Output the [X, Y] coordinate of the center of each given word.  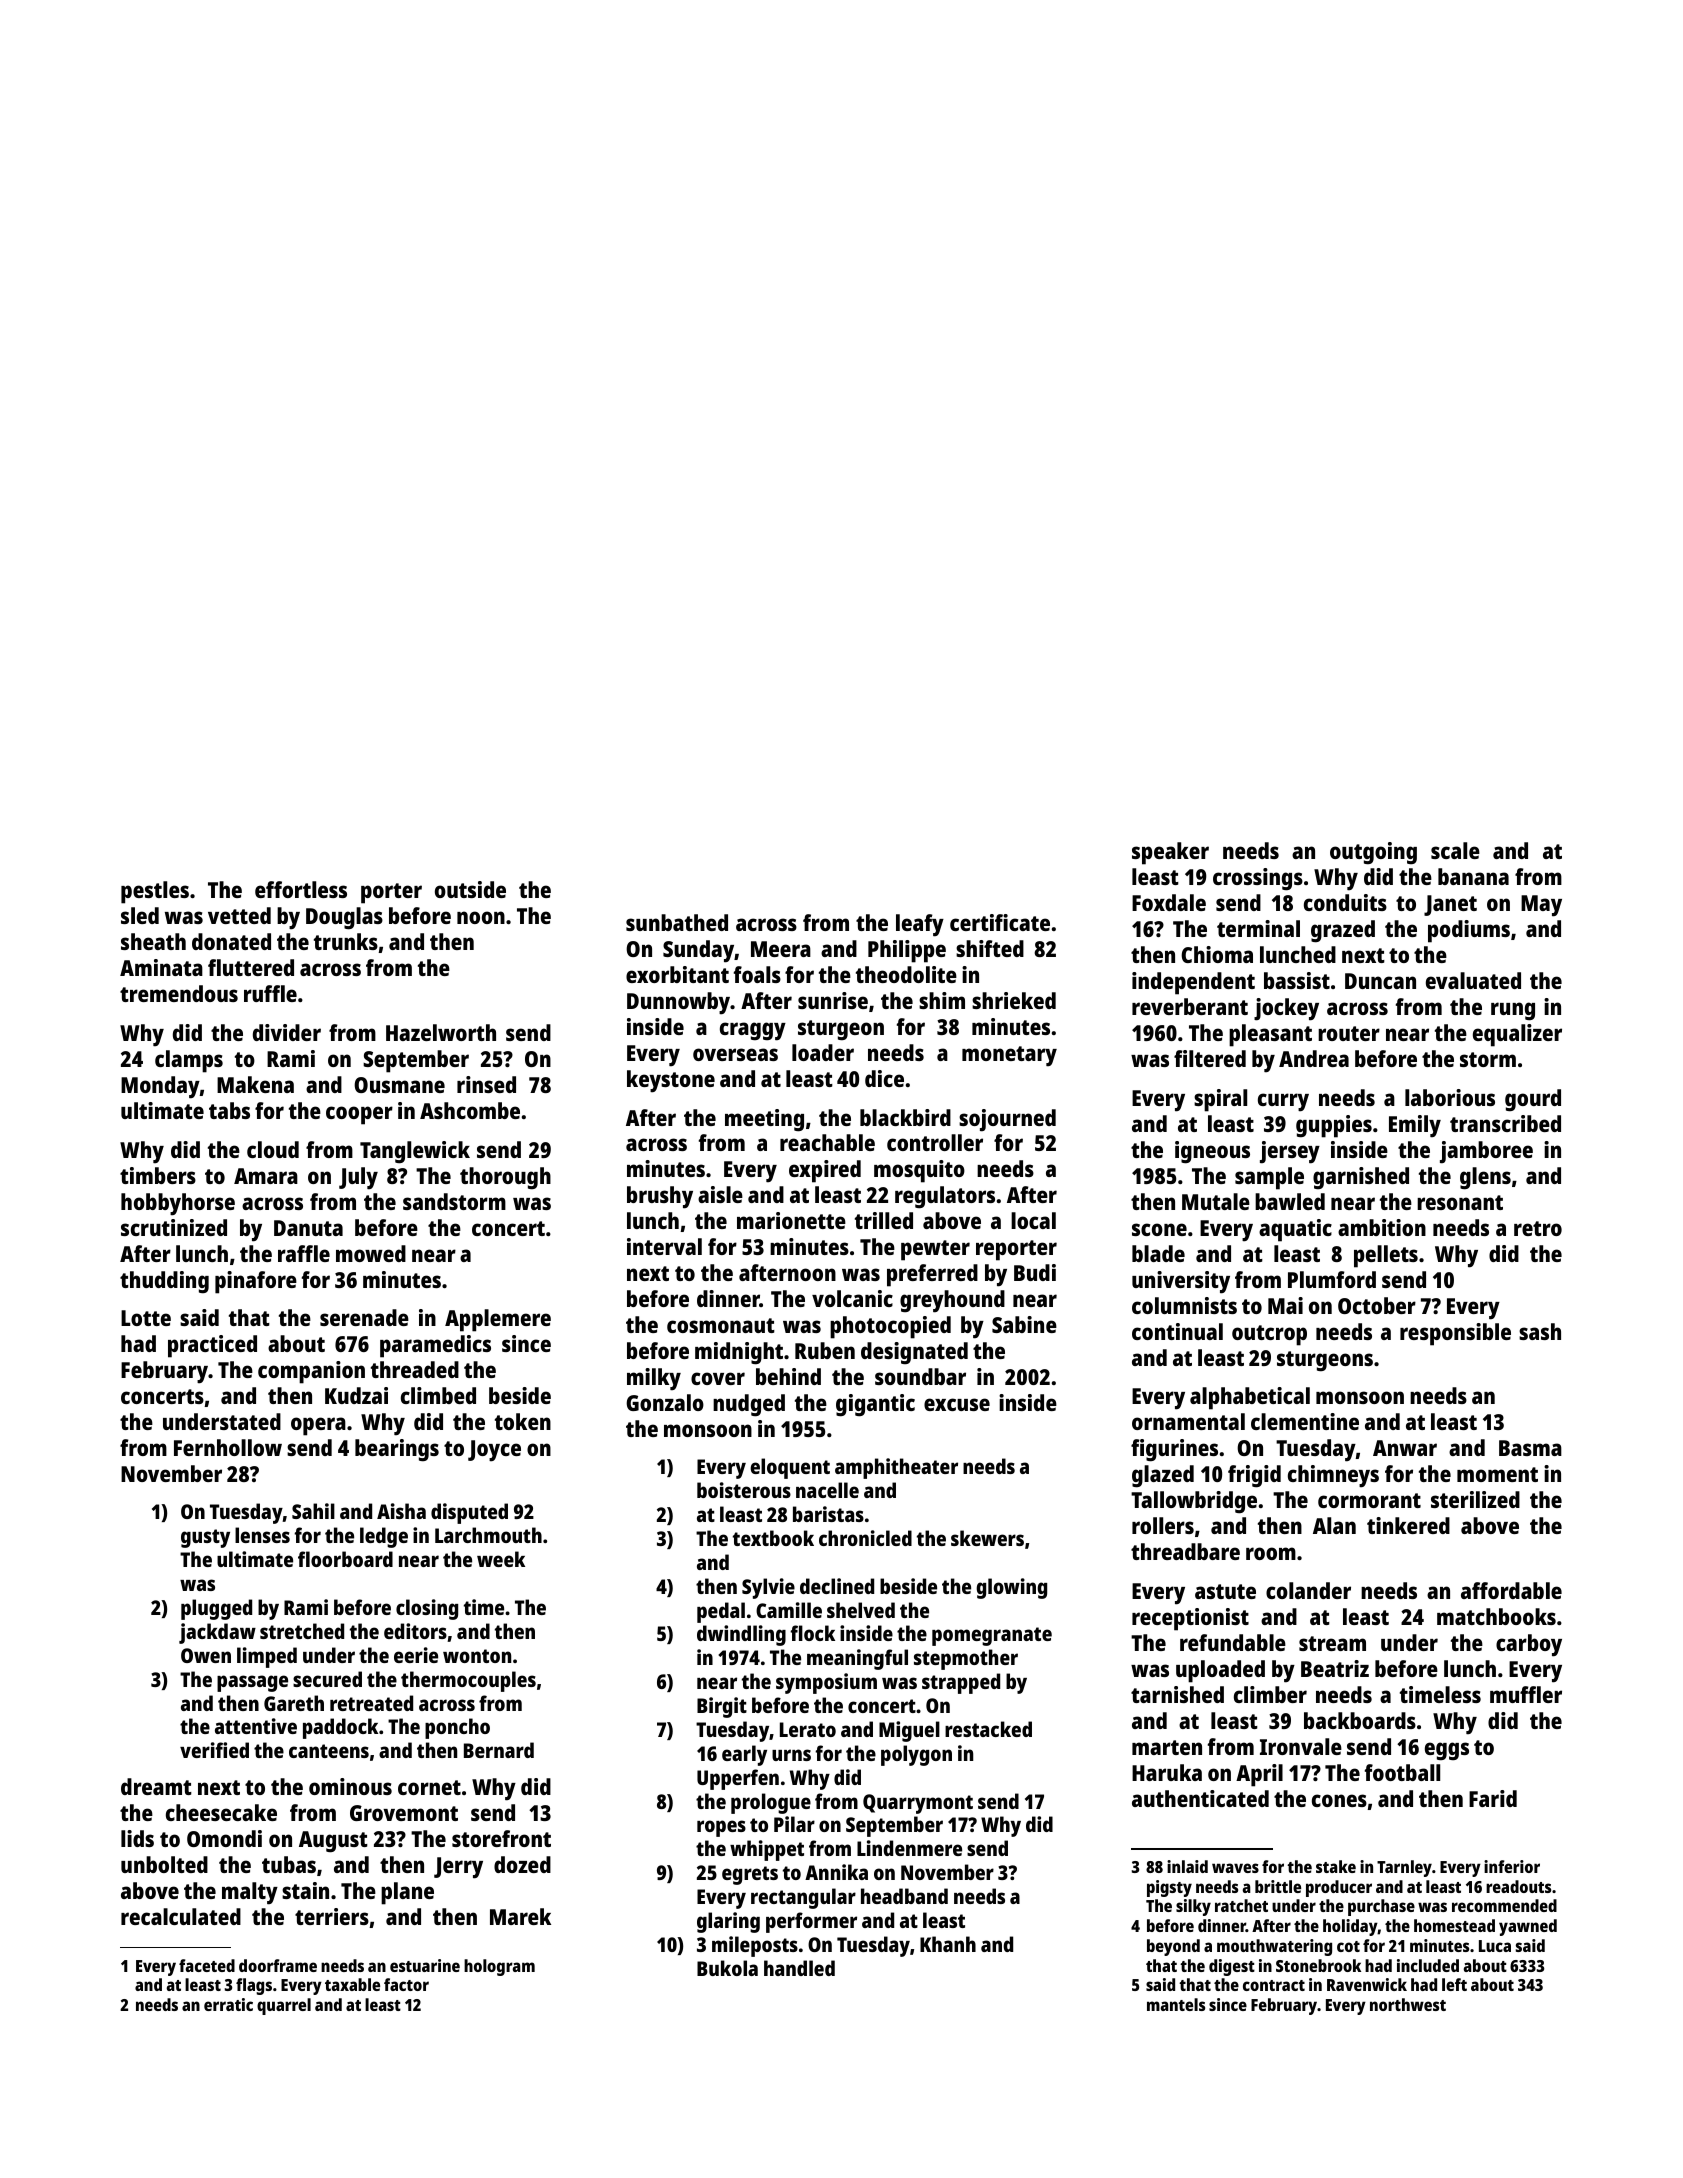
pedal [721, 1612]
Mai [1285, 1305]
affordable [1511, 1590]
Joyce [494, 1451]
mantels [1176, 2004]
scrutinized [174, 1227]
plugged [216, 1609]
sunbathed [677, 922]
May [1541, 906]
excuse [957, 1404]
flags [254, 1986]
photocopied [890, 1327]
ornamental [1188, 1421]
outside [470, 889]
